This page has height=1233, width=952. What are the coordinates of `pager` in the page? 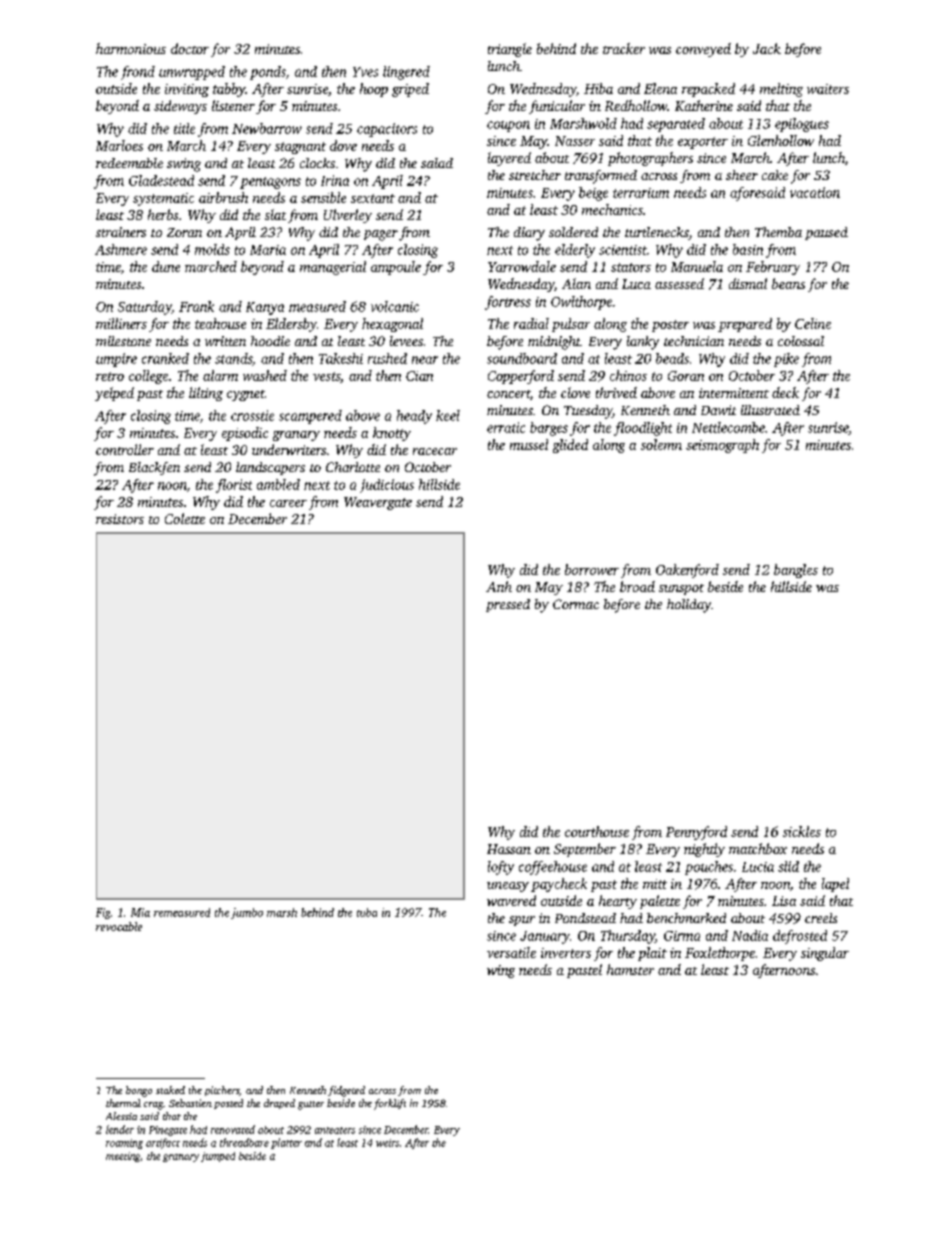 It's located at (381, 235).
